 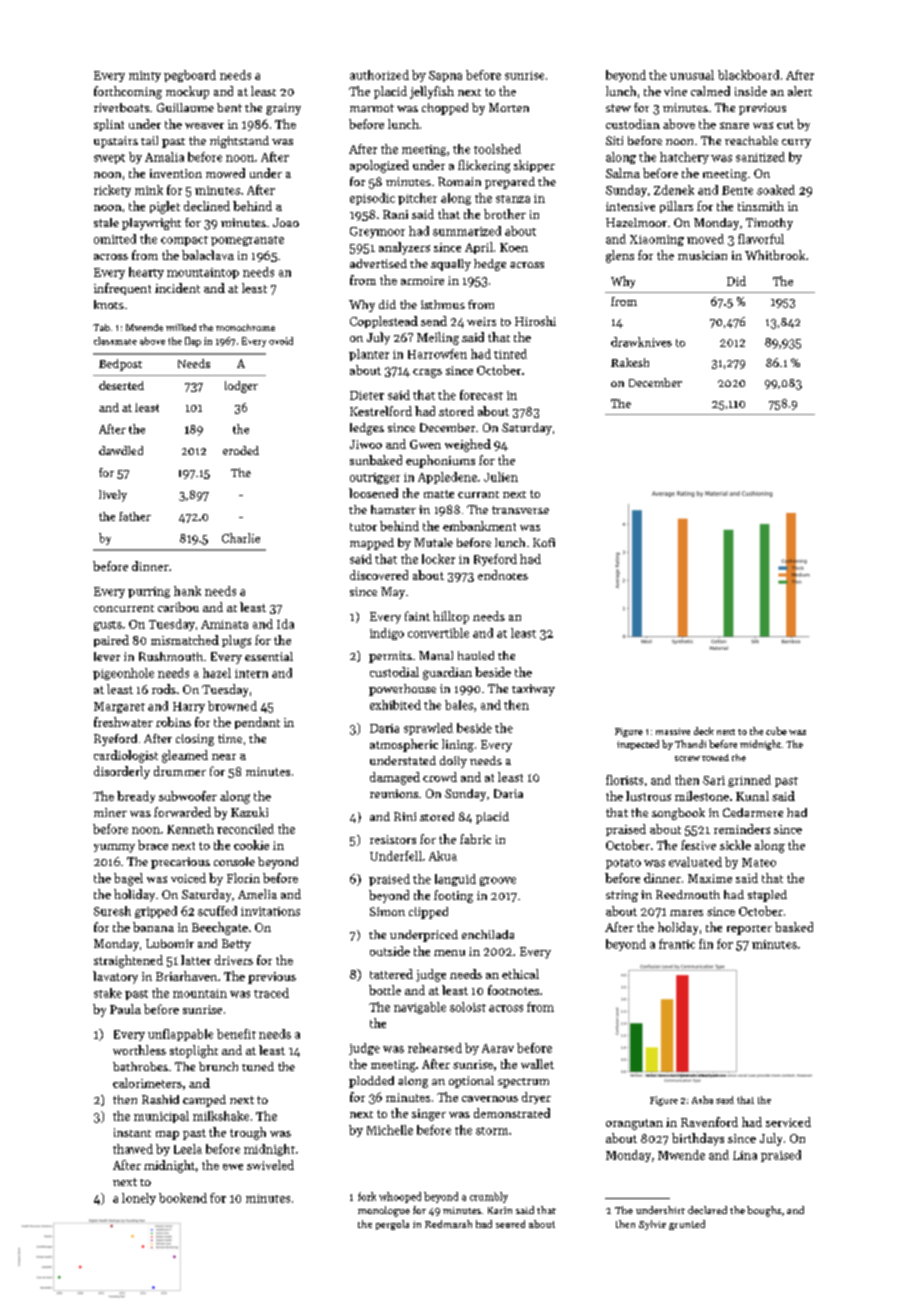 I want to click on prepared, so click(x=510, y=183).
